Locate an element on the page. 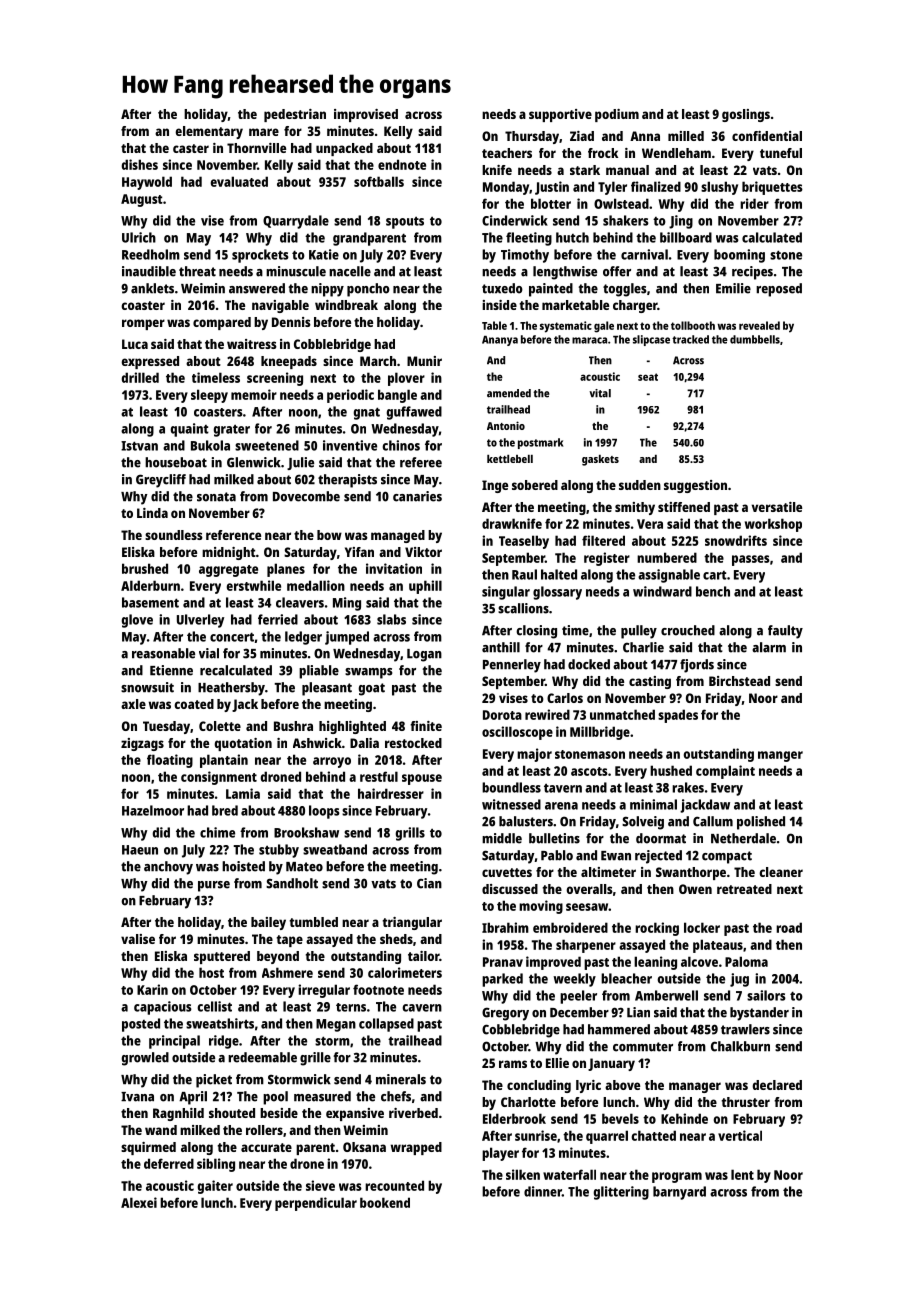 The height and width of the document is (1308, 924). versatile is located at coordinates (777, 507).
